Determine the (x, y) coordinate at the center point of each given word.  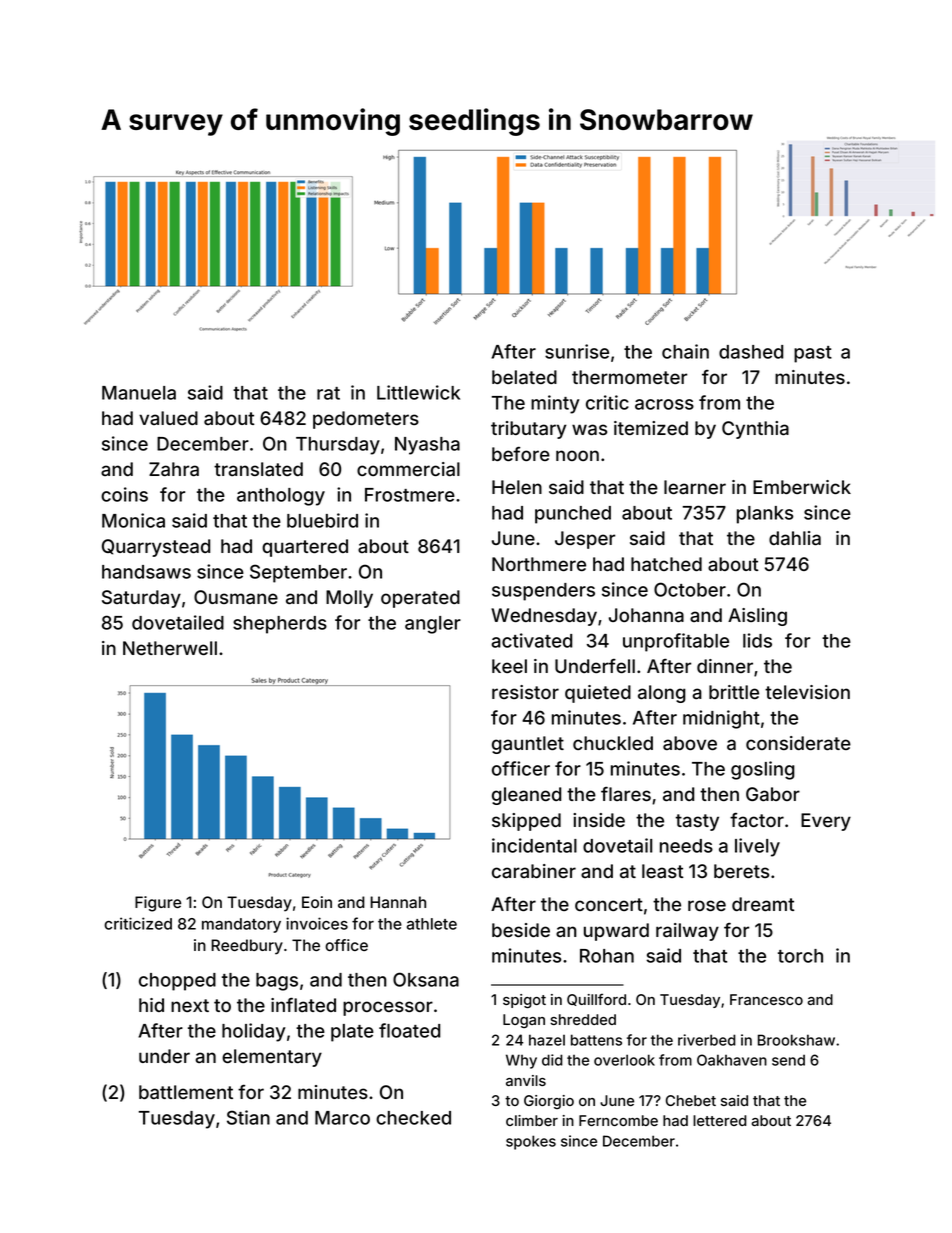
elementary (272, 1058)
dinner (725, 666)
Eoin (317, 902)
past (813, 354)
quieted (598, 694)
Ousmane (236, 597)
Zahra (174, 469)
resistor (525, 692)
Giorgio (549, 1102)
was (589, 430)
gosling (763, 770)
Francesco (766, 999)
